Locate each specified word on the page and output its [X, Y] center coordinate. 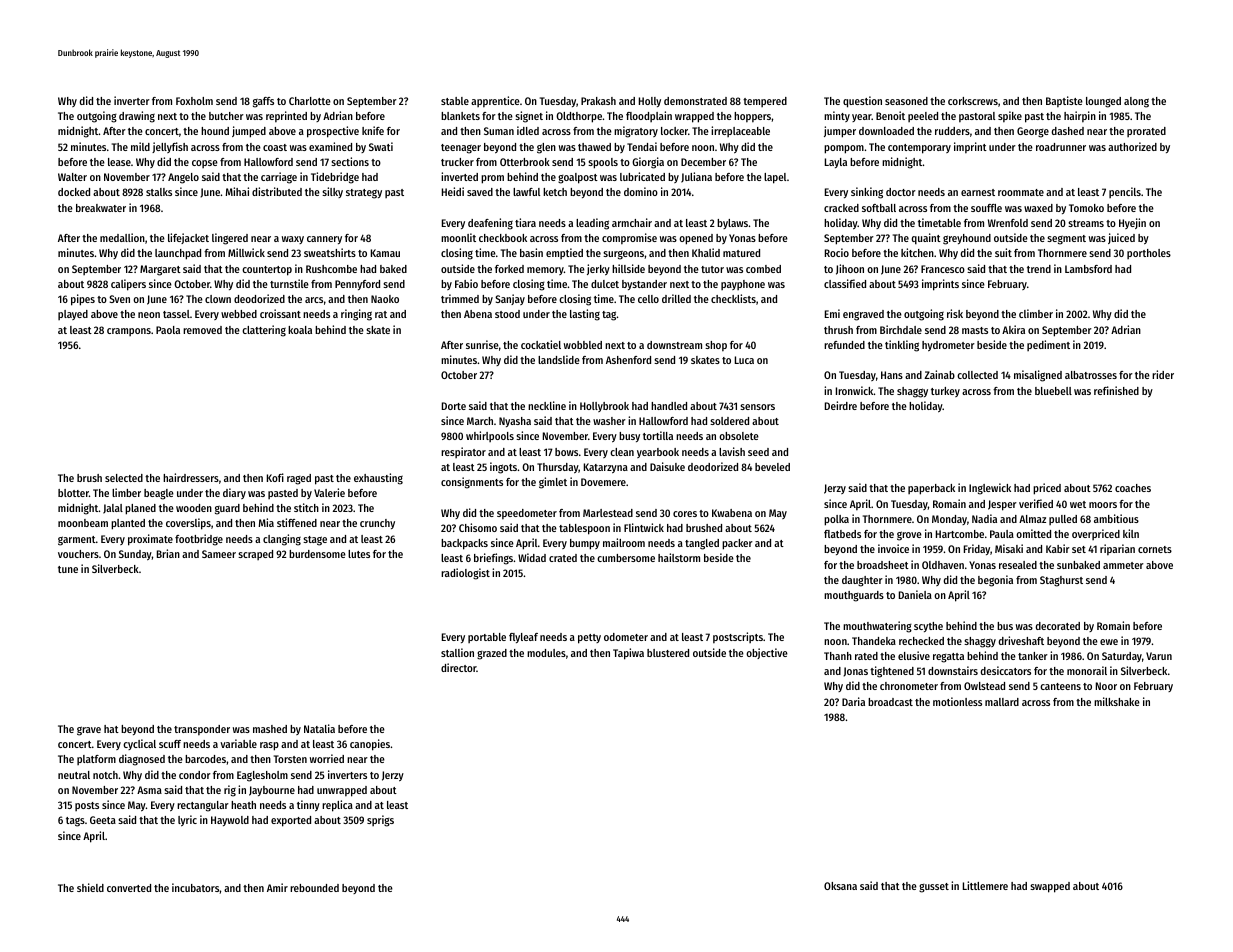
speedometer [527, 514]
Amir [277, 887]
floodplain [649, 116]
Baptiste [1064, 102]
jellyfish [170, 147]
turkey [945, 392]
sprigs [380, 821]
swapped [1050, 887]
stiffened [297, 522]
